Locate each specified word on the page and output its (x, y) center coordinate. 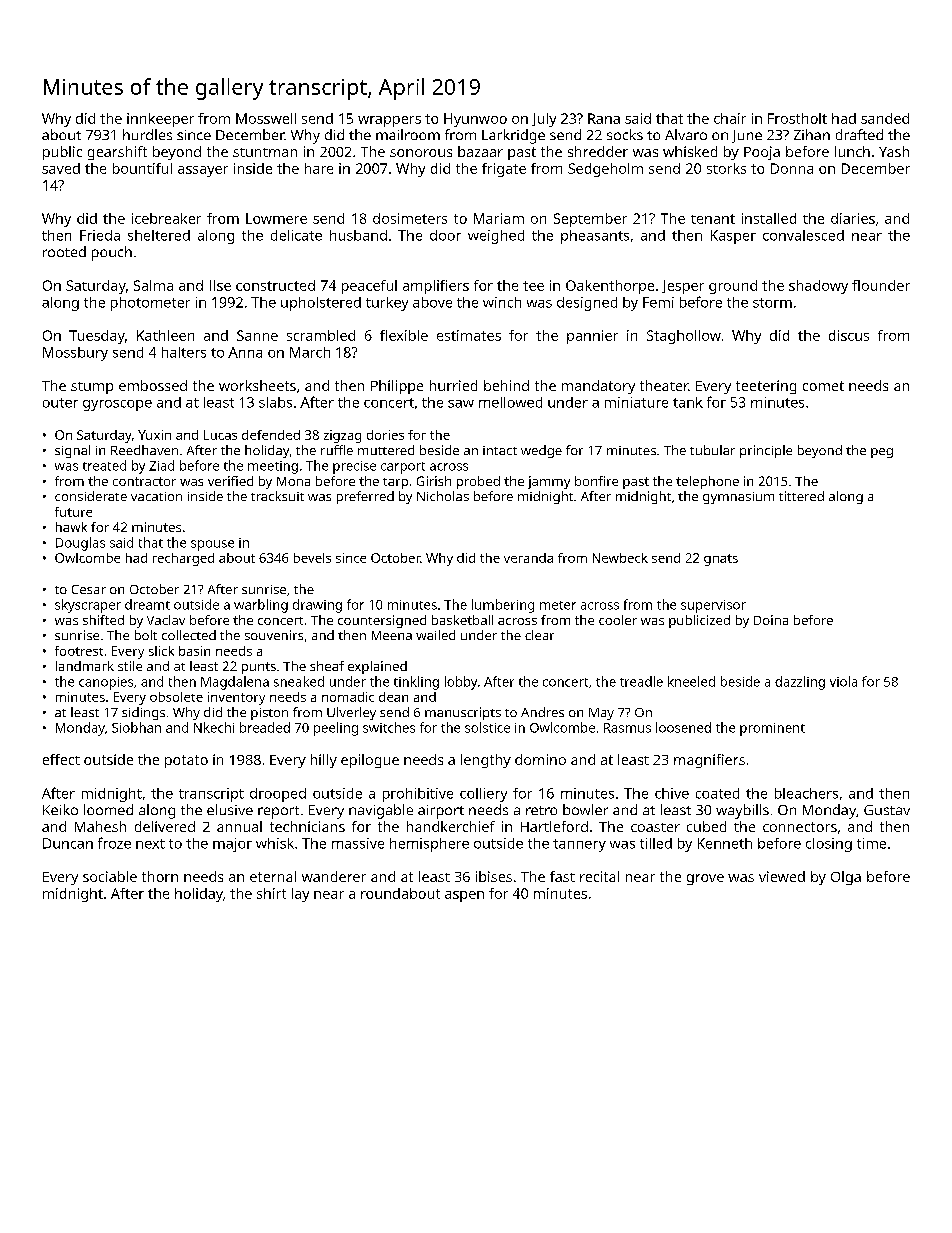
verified (230, 481)
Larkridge (513, 136)
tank (688, 402)
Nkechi (214, 727)
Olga (846, 878)
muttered (386, 450)
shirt (271, 893)
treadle (641, 681)
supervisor (713, 606)
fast (562, 876)
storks (726, 168)
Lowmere (276, 218)
